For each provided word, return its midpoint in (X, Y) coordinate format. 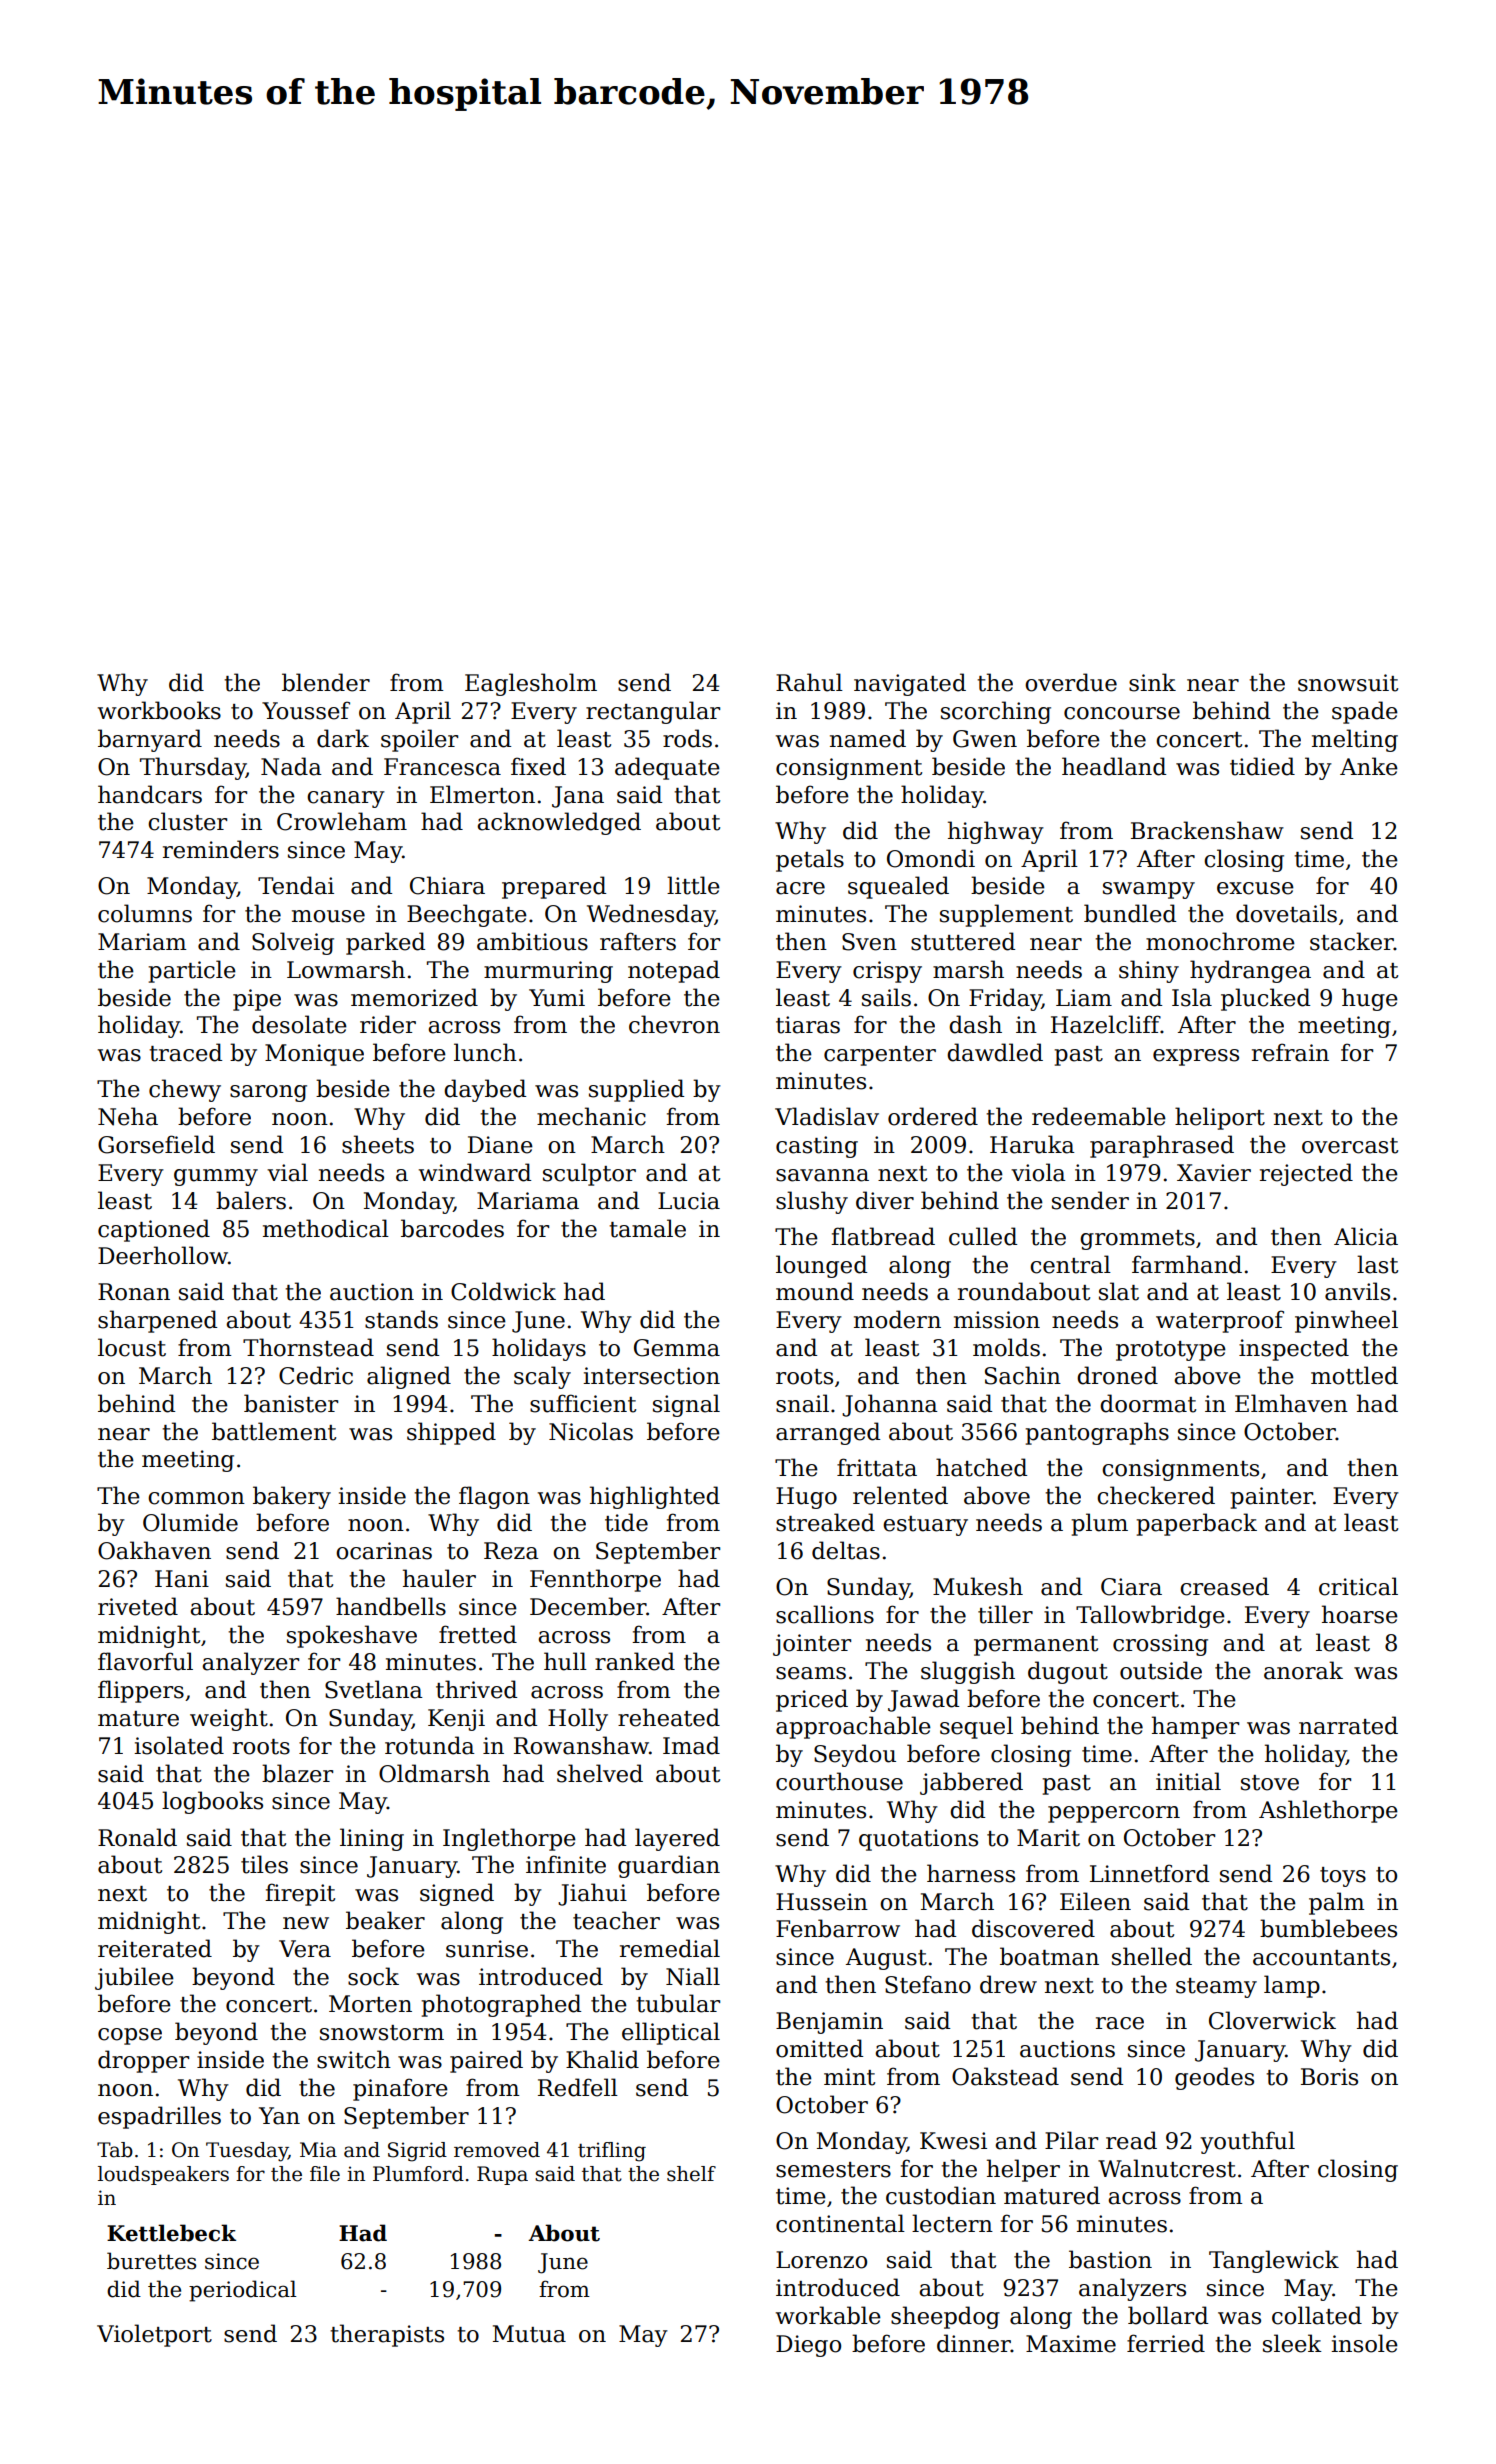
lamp (1292, 1986)
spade (1365, 712)
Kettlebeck (171, 2233)
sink (1152, 682)
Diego (808, 2346)
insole (1364, 2343)
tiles (264, 1864)
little (693, 885)
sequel (976, 1727)
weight (229, 1719)
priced (812, 1700)
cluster (187, 821)
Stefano (928, 1984)
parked (385, 943)
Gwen (985, 739)
